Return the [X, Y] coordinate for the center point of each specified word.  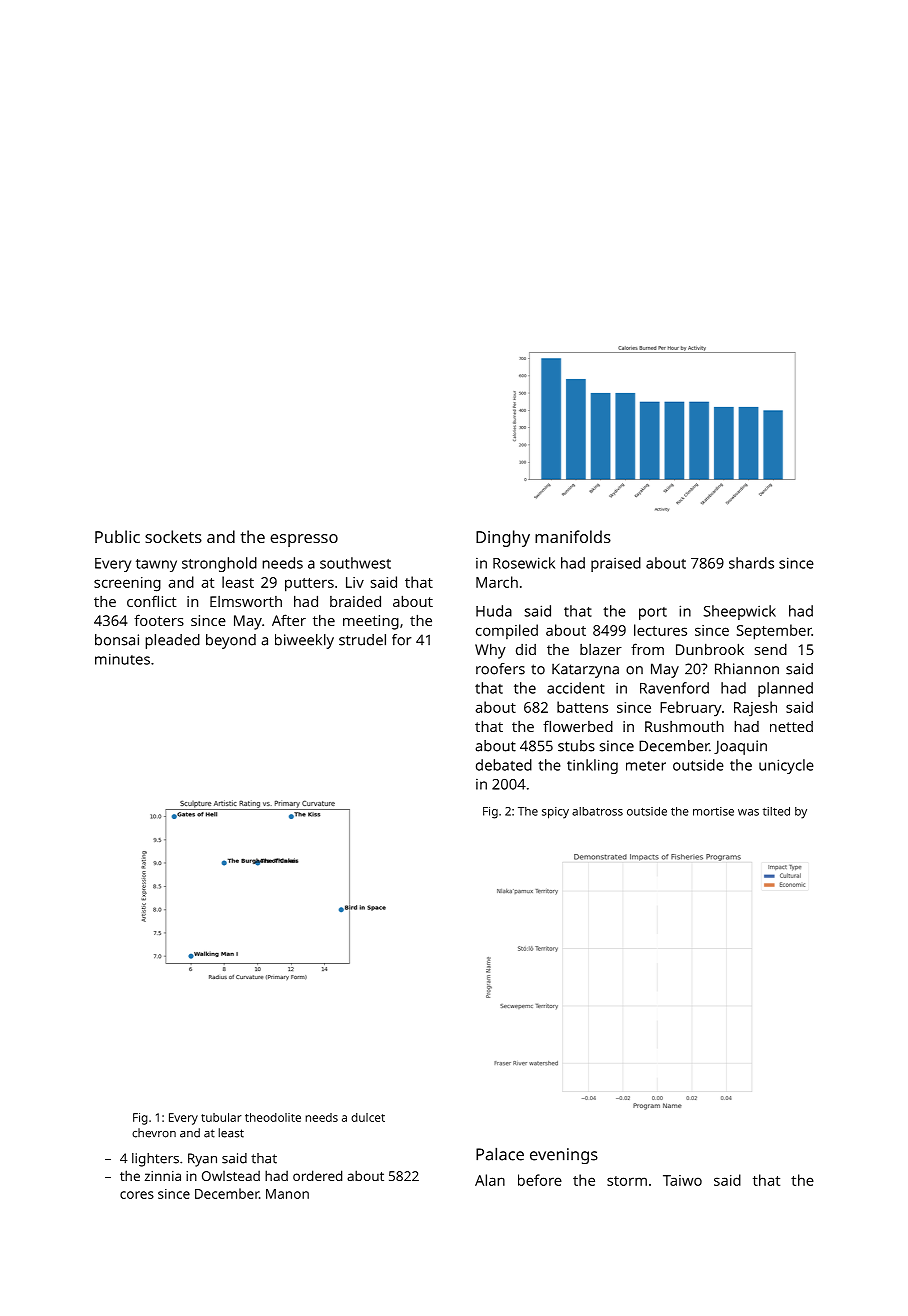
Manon [287, 1194]
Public [117, 536]
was [748, 812]
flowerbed [578, 726]
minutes [122, 659]
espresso [304, 540]
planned [785, 689]
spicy [555, 813]
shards [751, 563]
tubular [221, 1117]
